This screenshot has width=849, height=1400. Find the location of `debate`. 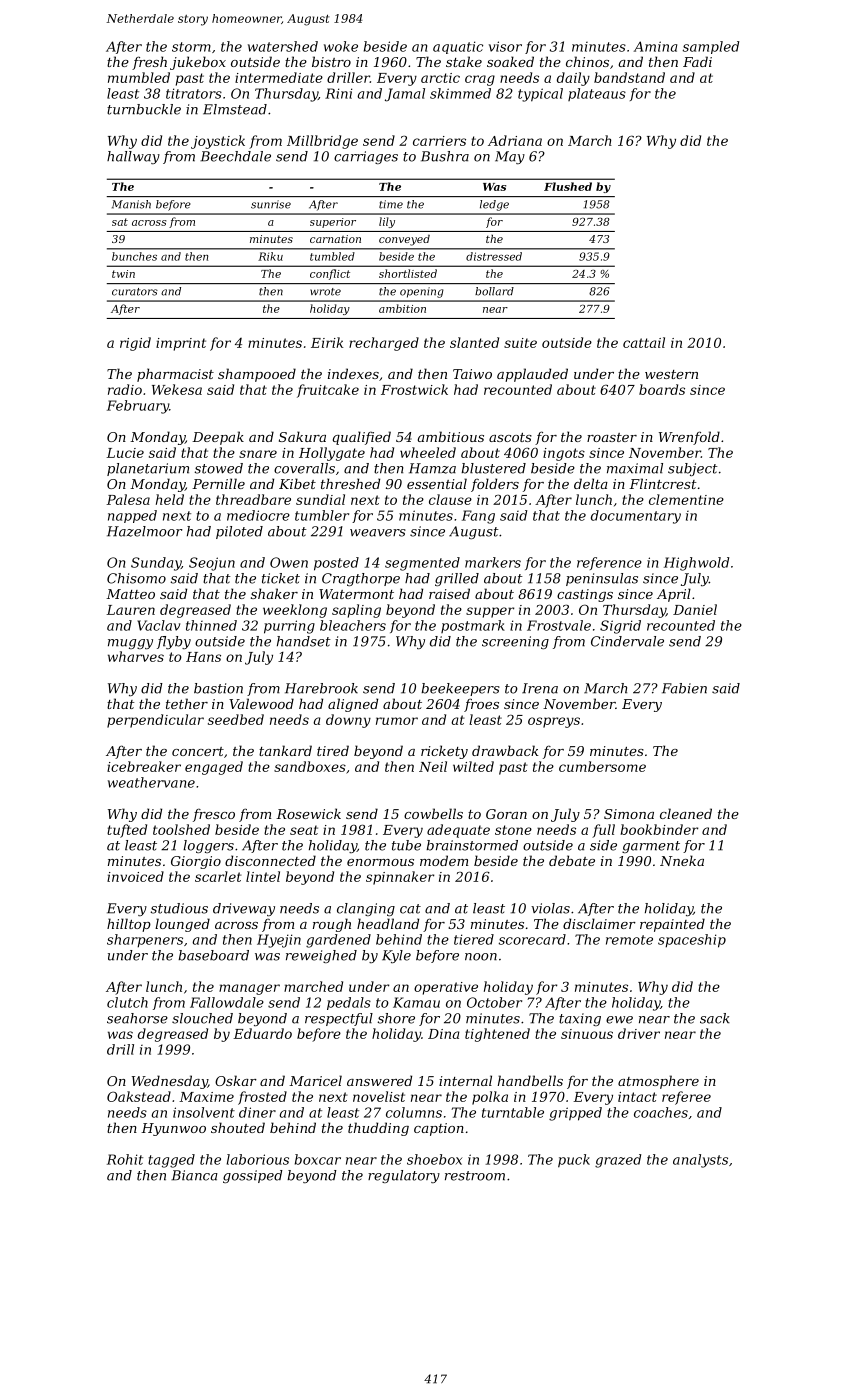

debate is located at coordinates (572, 860).
